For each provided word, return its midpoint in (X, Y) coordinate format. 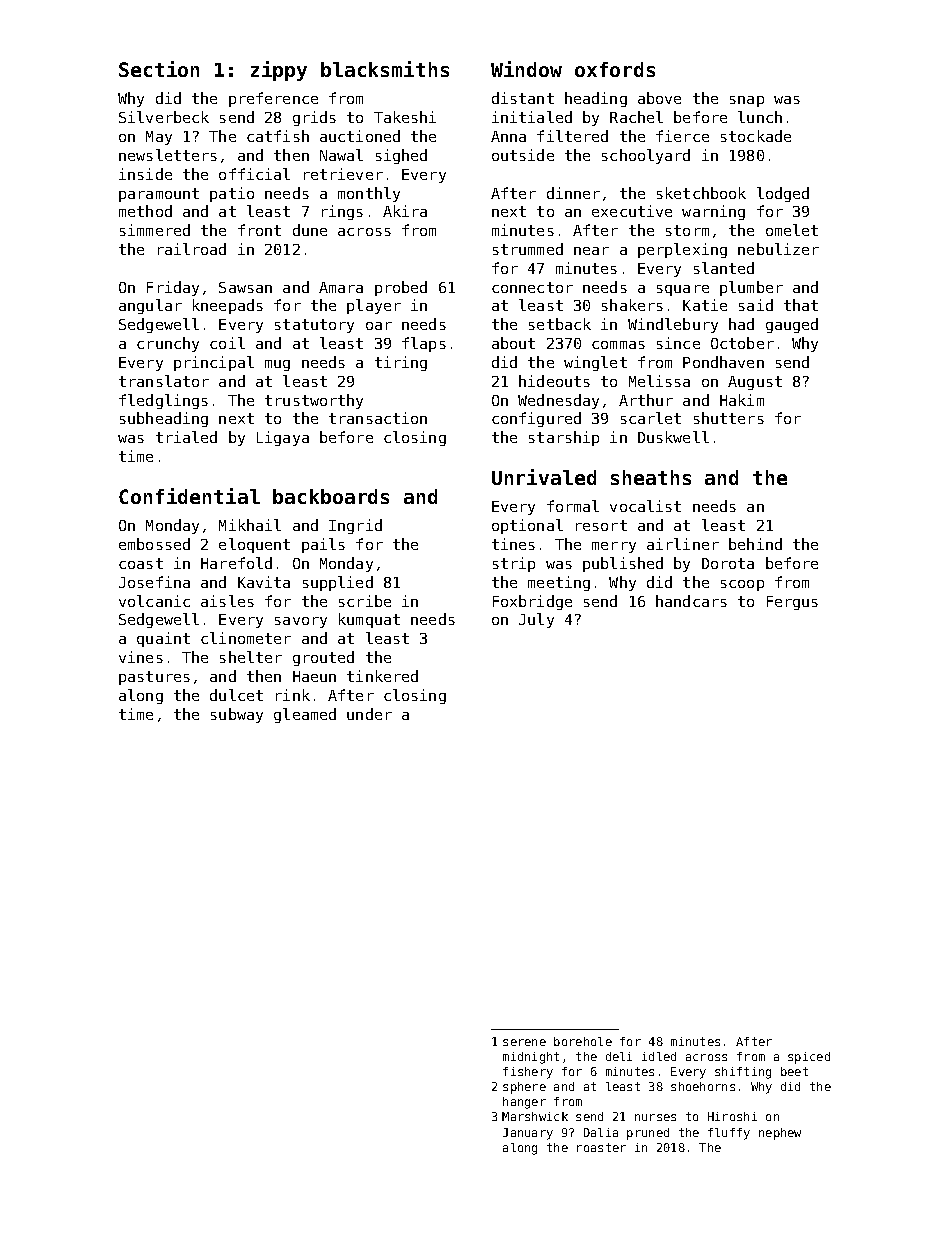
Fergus (792, 603)
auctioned (360, 136)
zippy (279, 71)
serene (524, 1042)
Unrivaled (544, 477)
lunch (760, 117)
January (528, 1134)
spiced (809, 1058)
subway (237, 715)
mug (277, 365)
